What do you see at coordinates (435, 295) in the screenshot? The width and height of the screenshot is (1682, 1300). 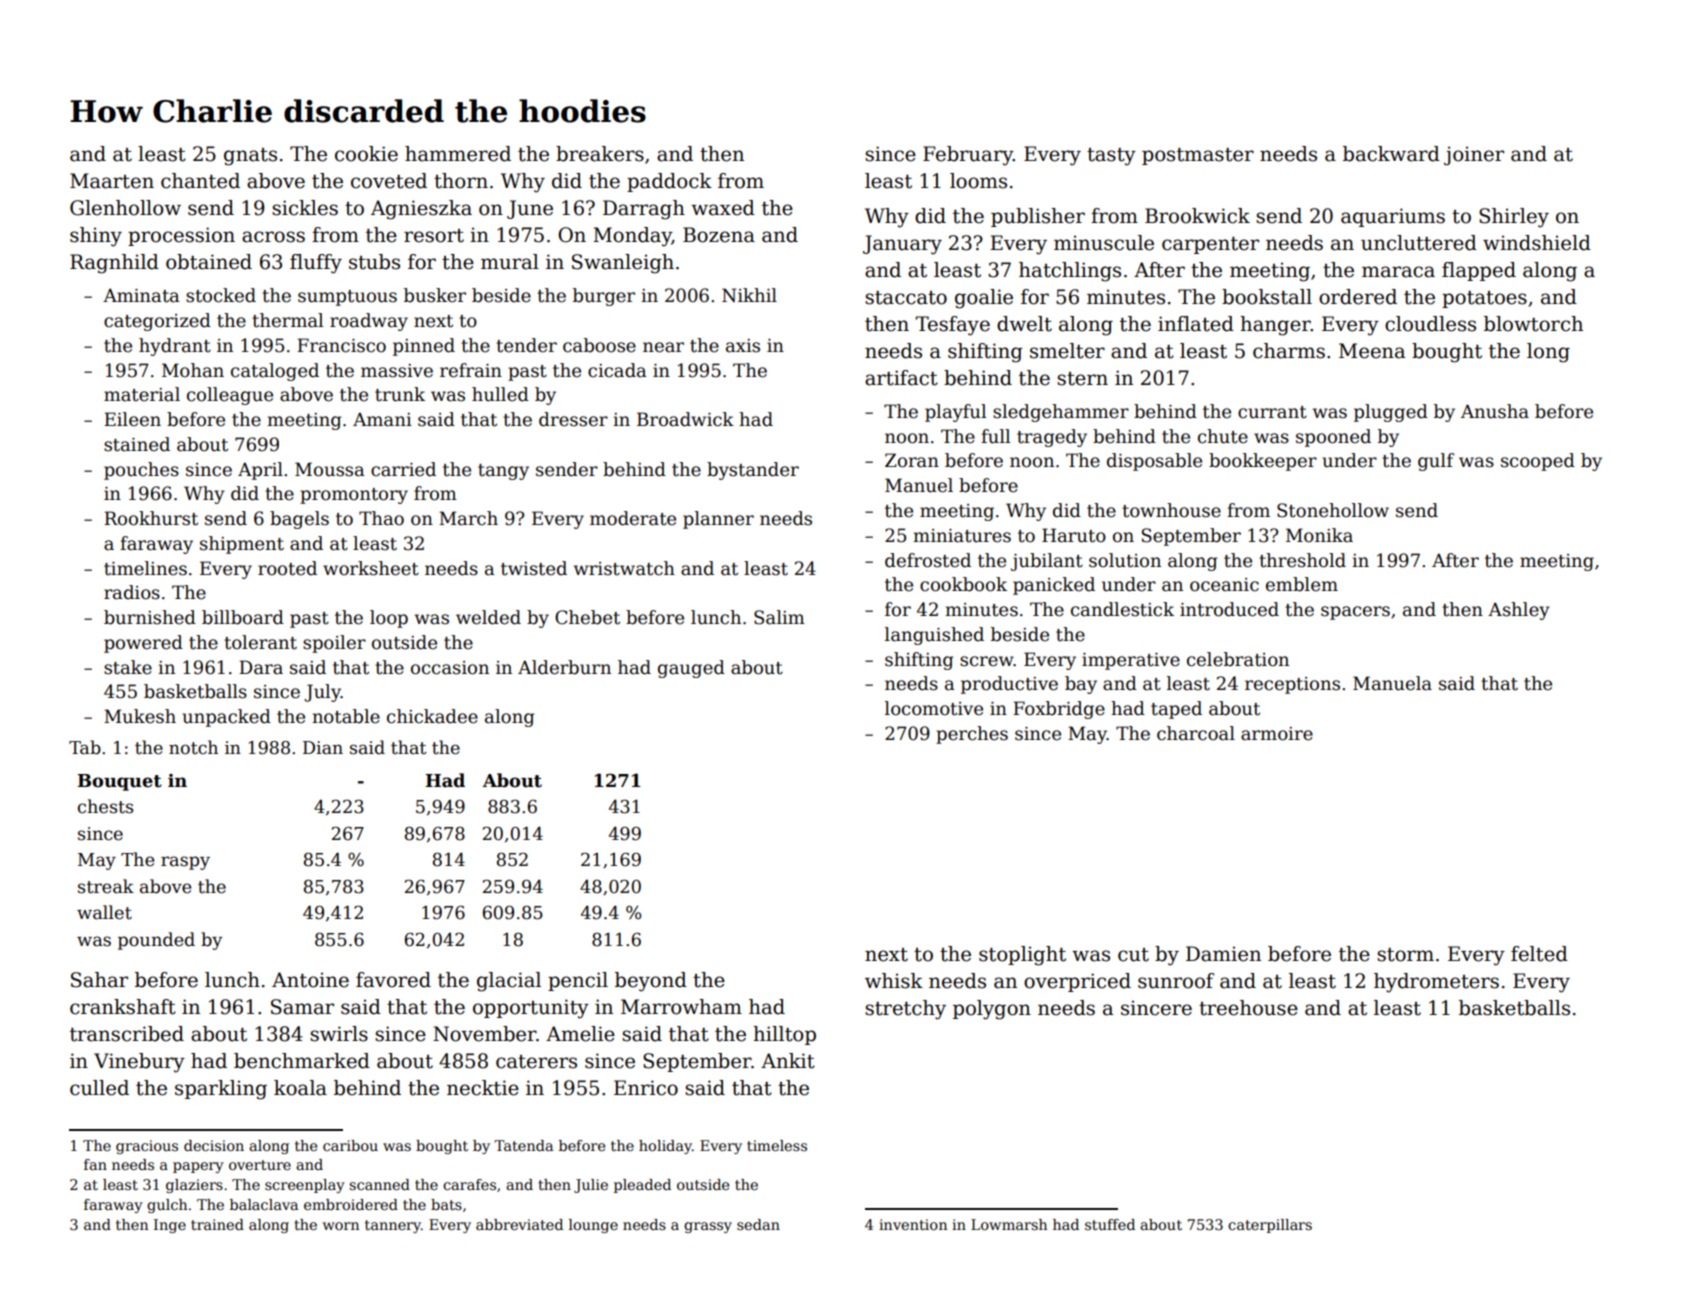 I see `busker` at bounding box center [435, 295].
